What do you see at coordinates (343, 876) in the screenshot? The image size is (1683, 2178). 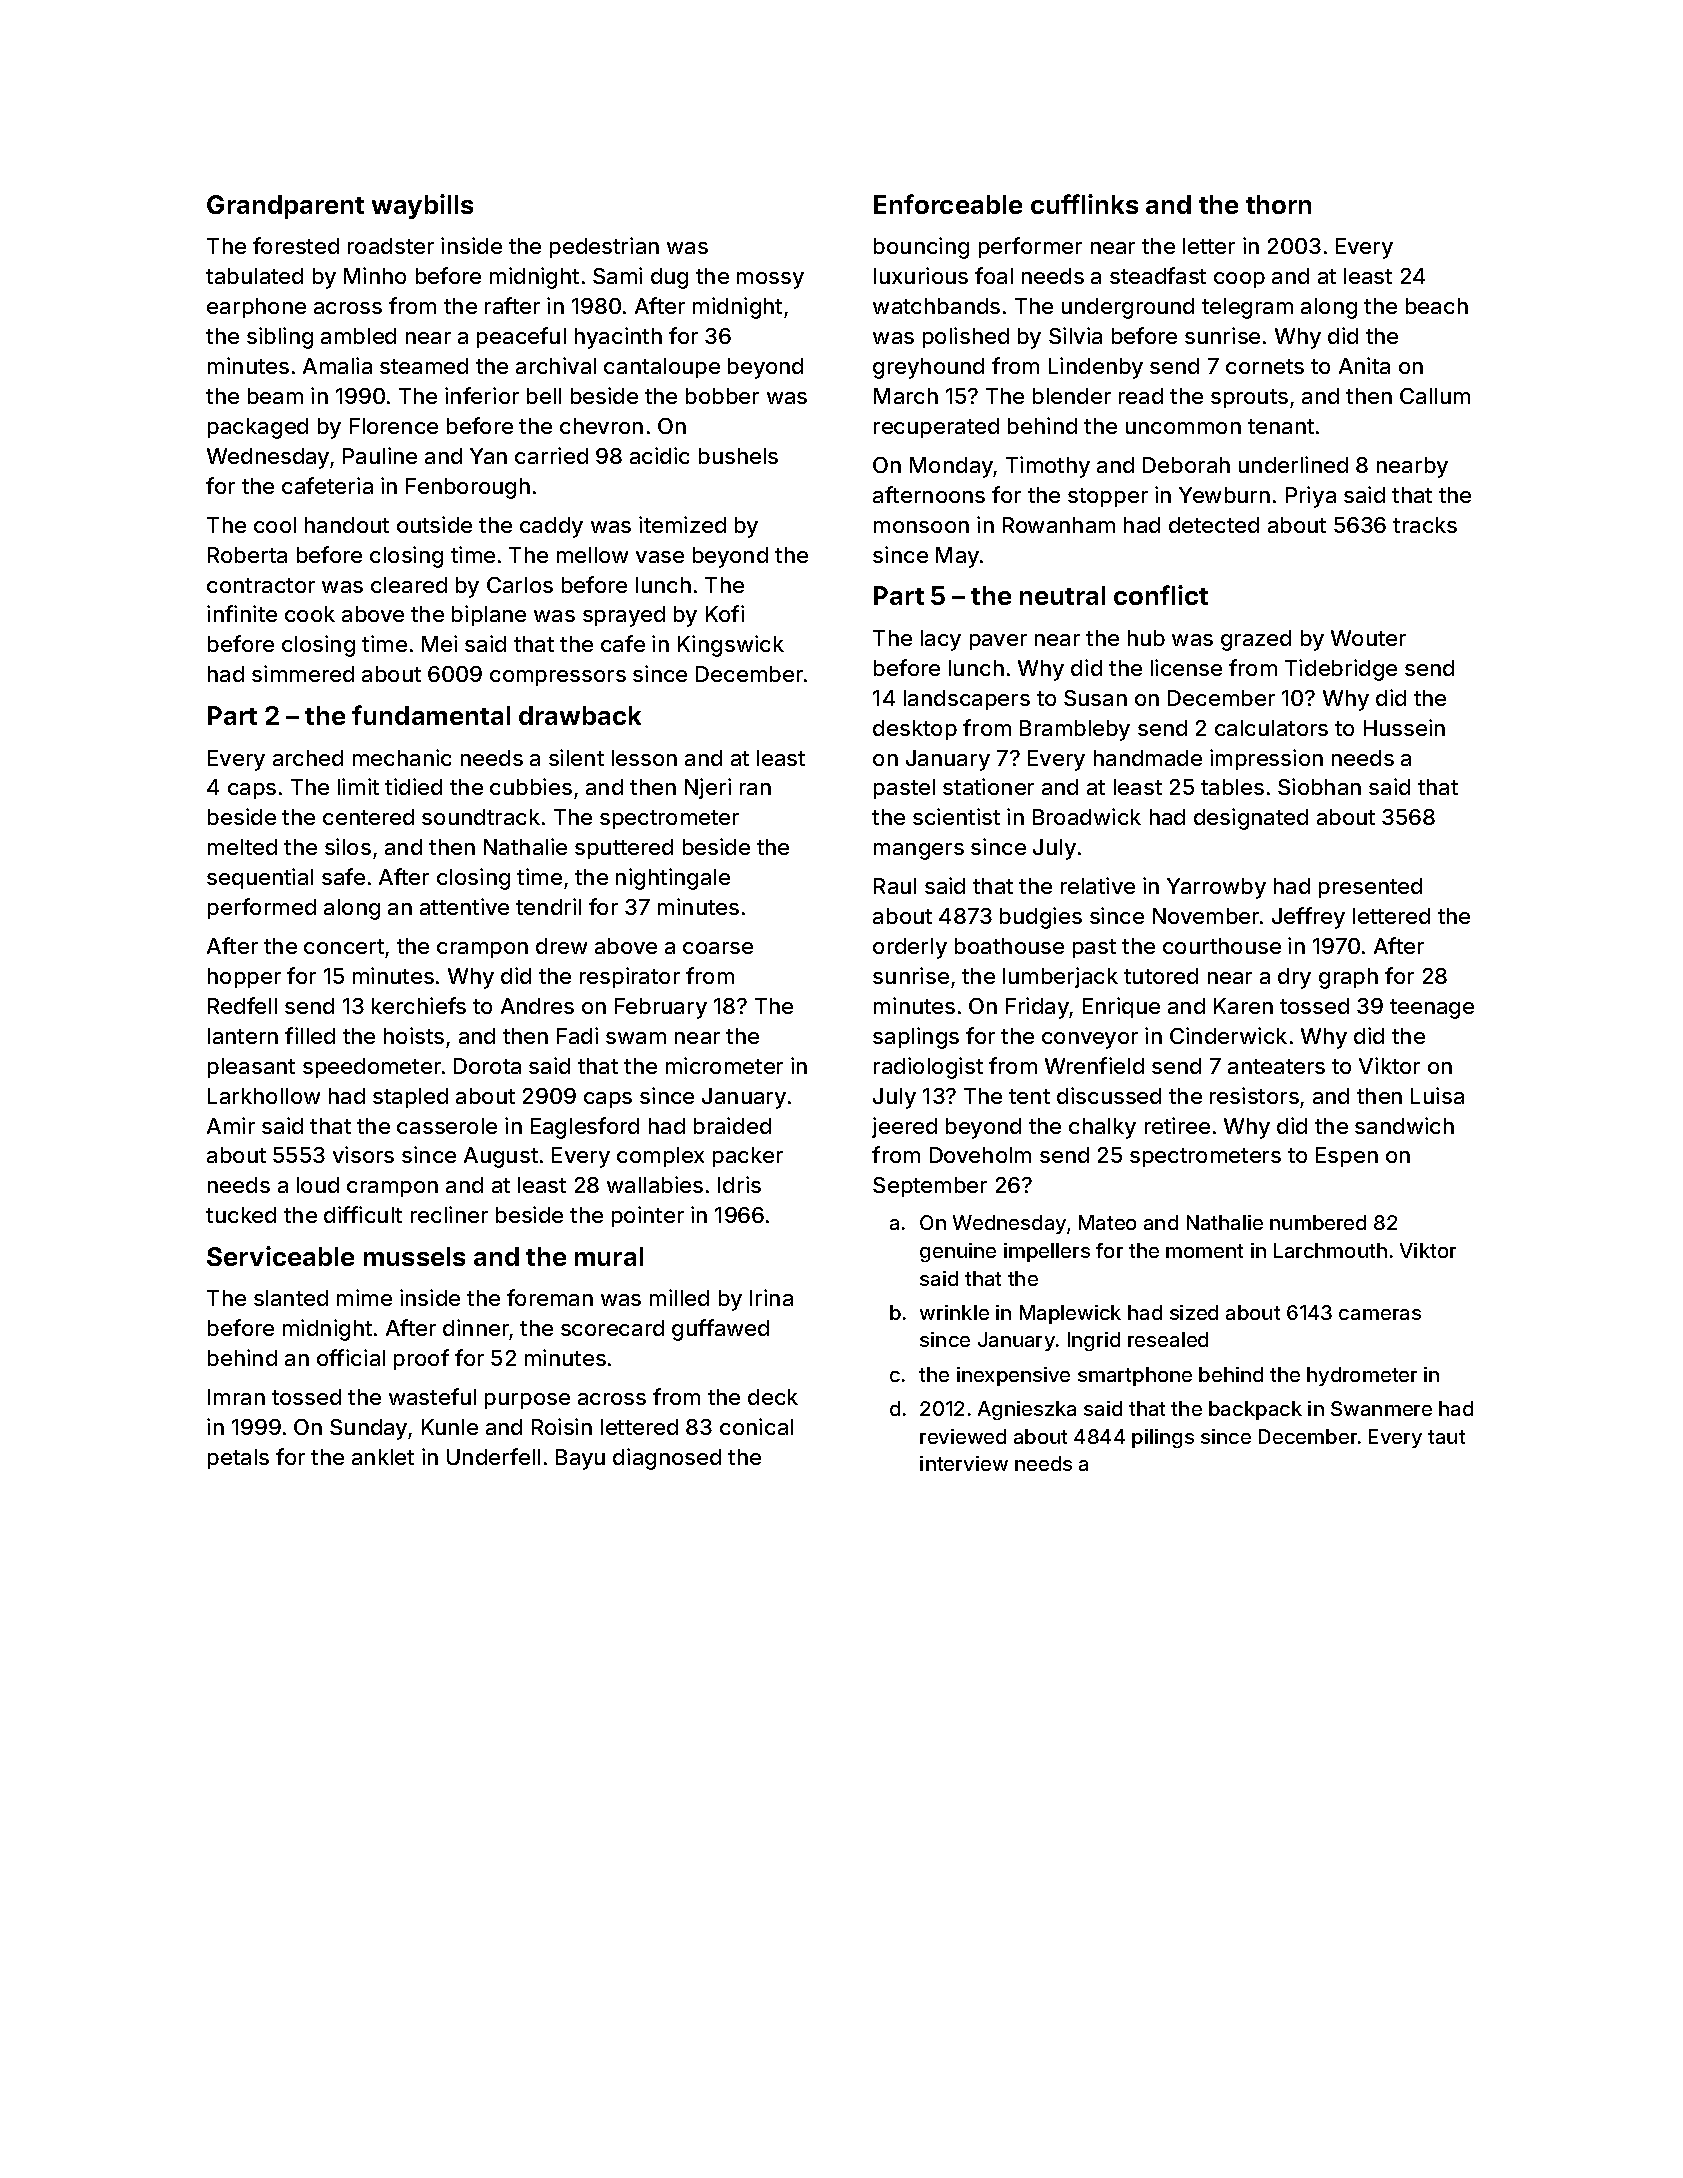 I see `safe` at bounding box center [343, 876].
